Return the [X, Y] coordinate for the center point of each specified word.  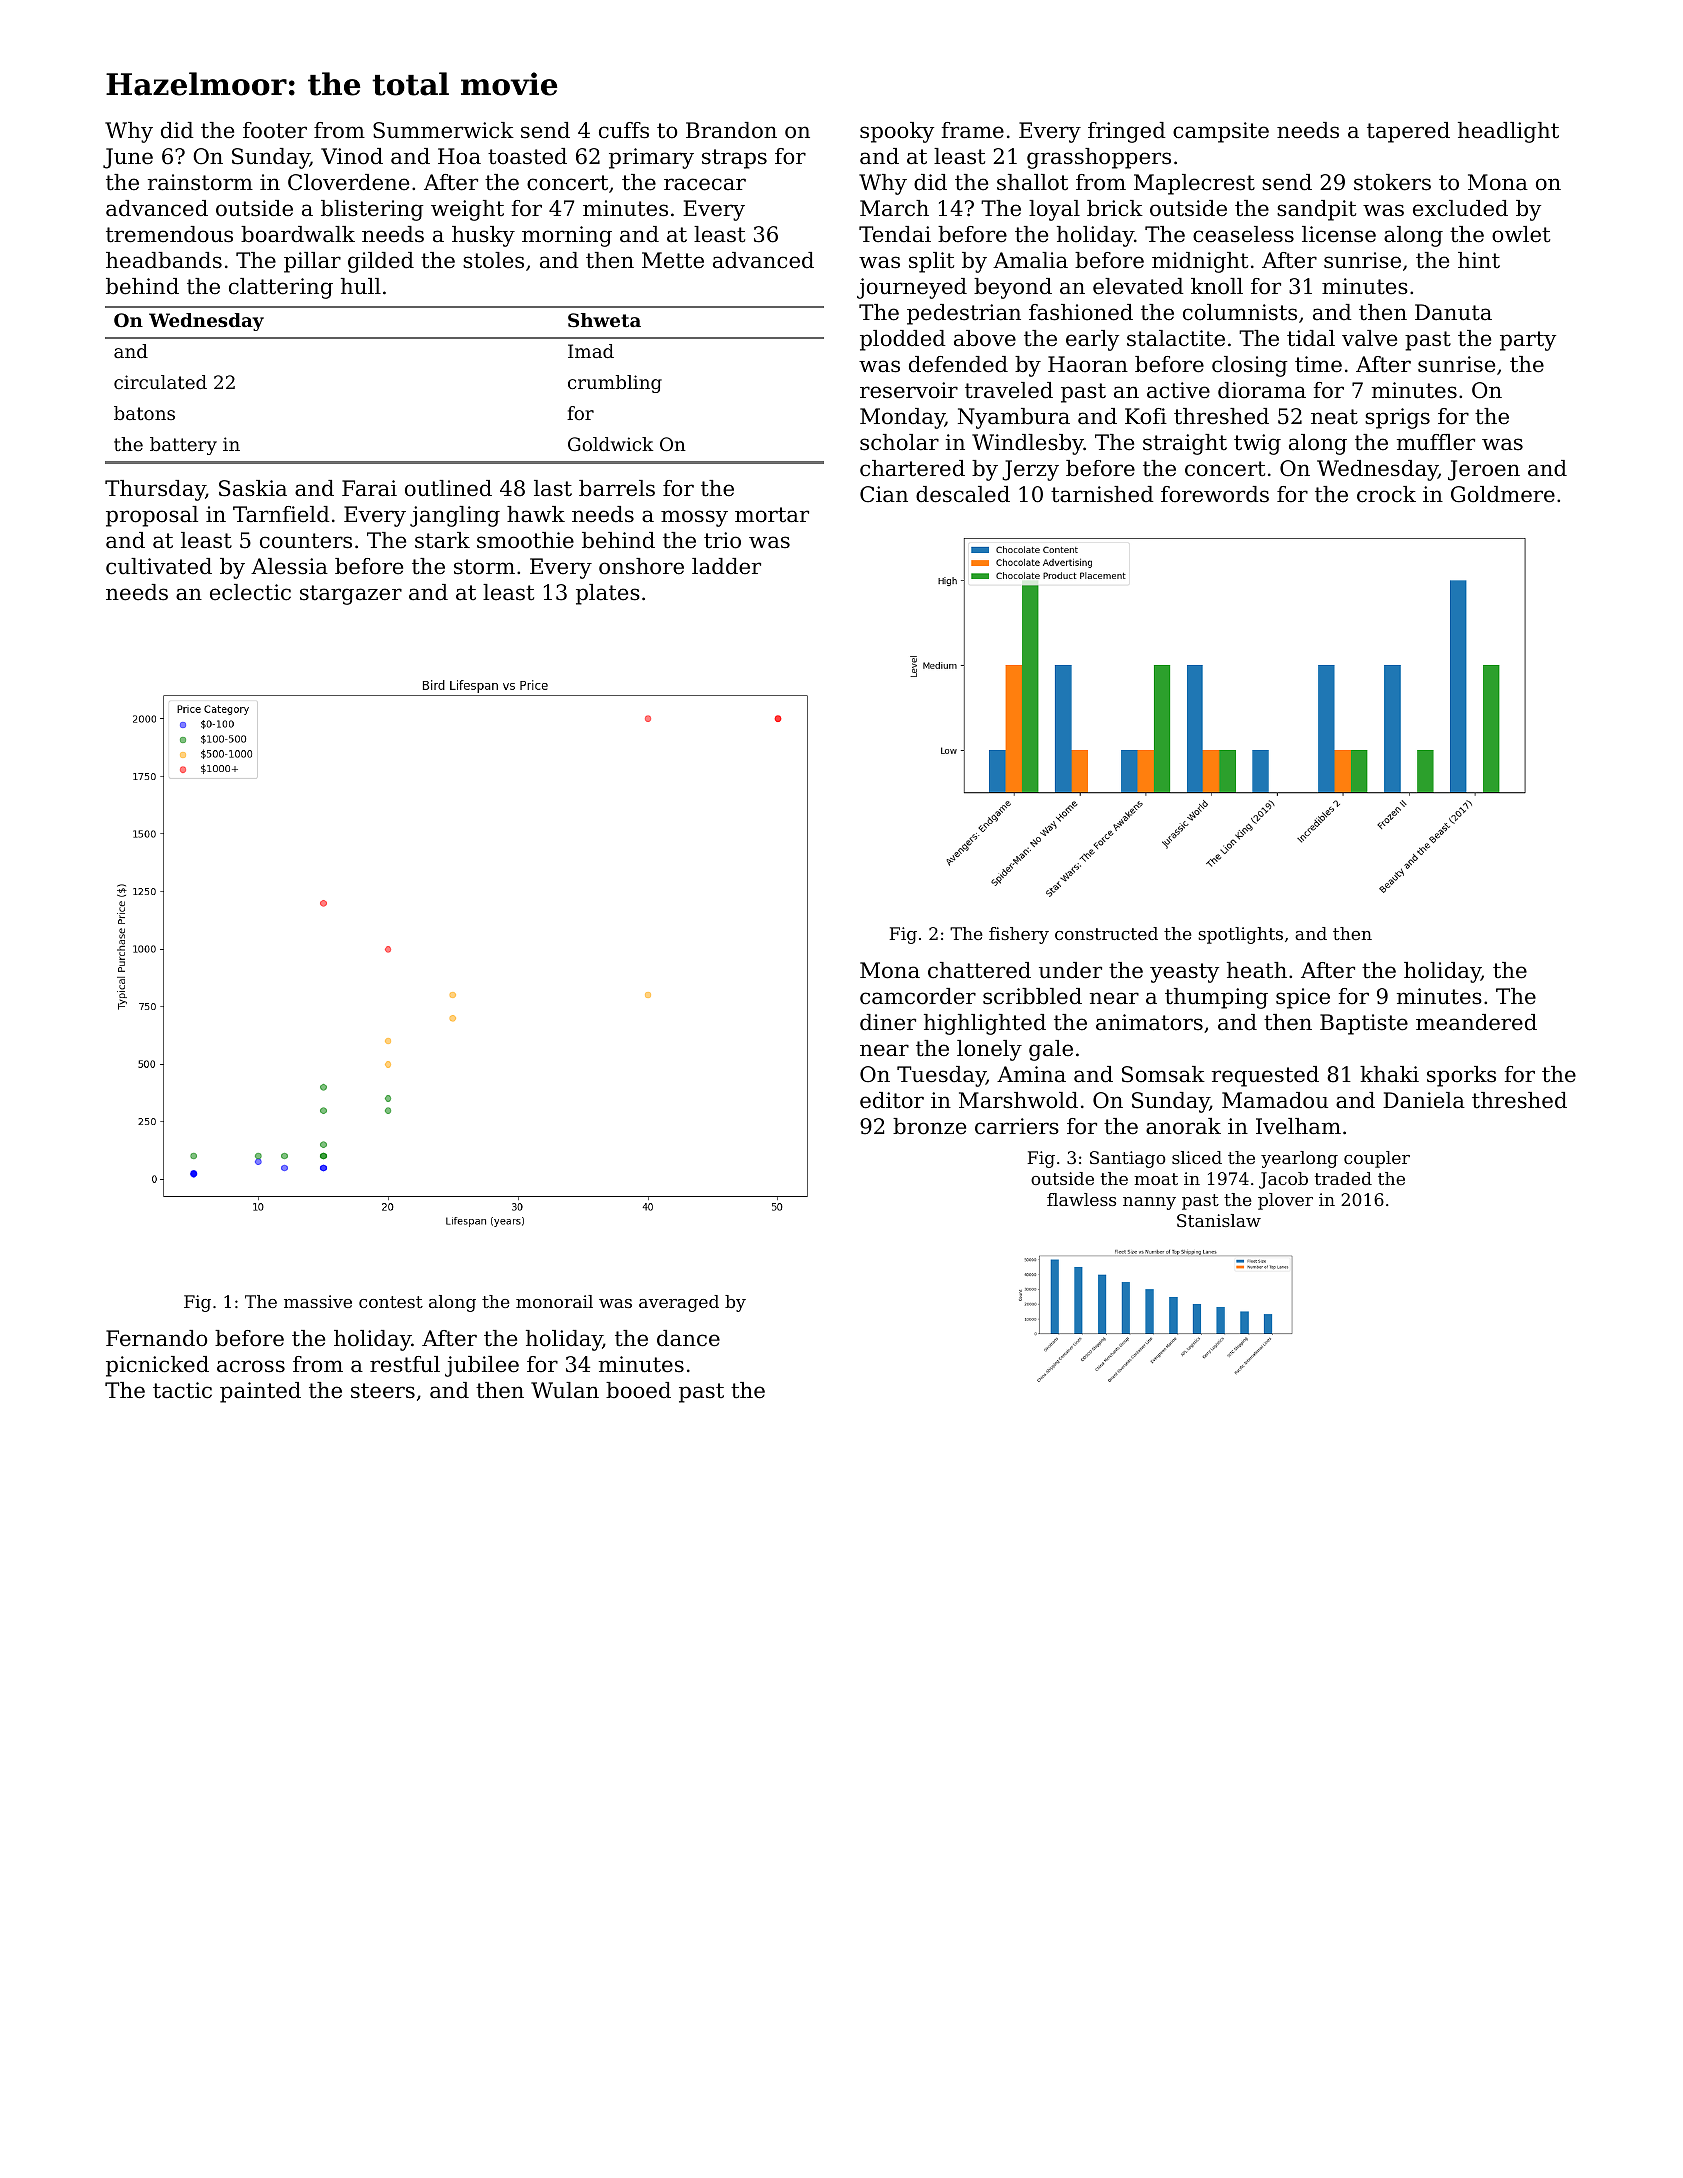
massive [318, 1301]
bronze [929, 1126]
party [1528, 341]
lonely [989, 1050]
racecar [705, 184]
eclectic [250, 592]
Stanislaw [1219, 1220]
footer [275, 130]
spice [1303, 998]
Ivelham [1298, 1126]
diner [888, 1022]
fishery [1019, 935]
